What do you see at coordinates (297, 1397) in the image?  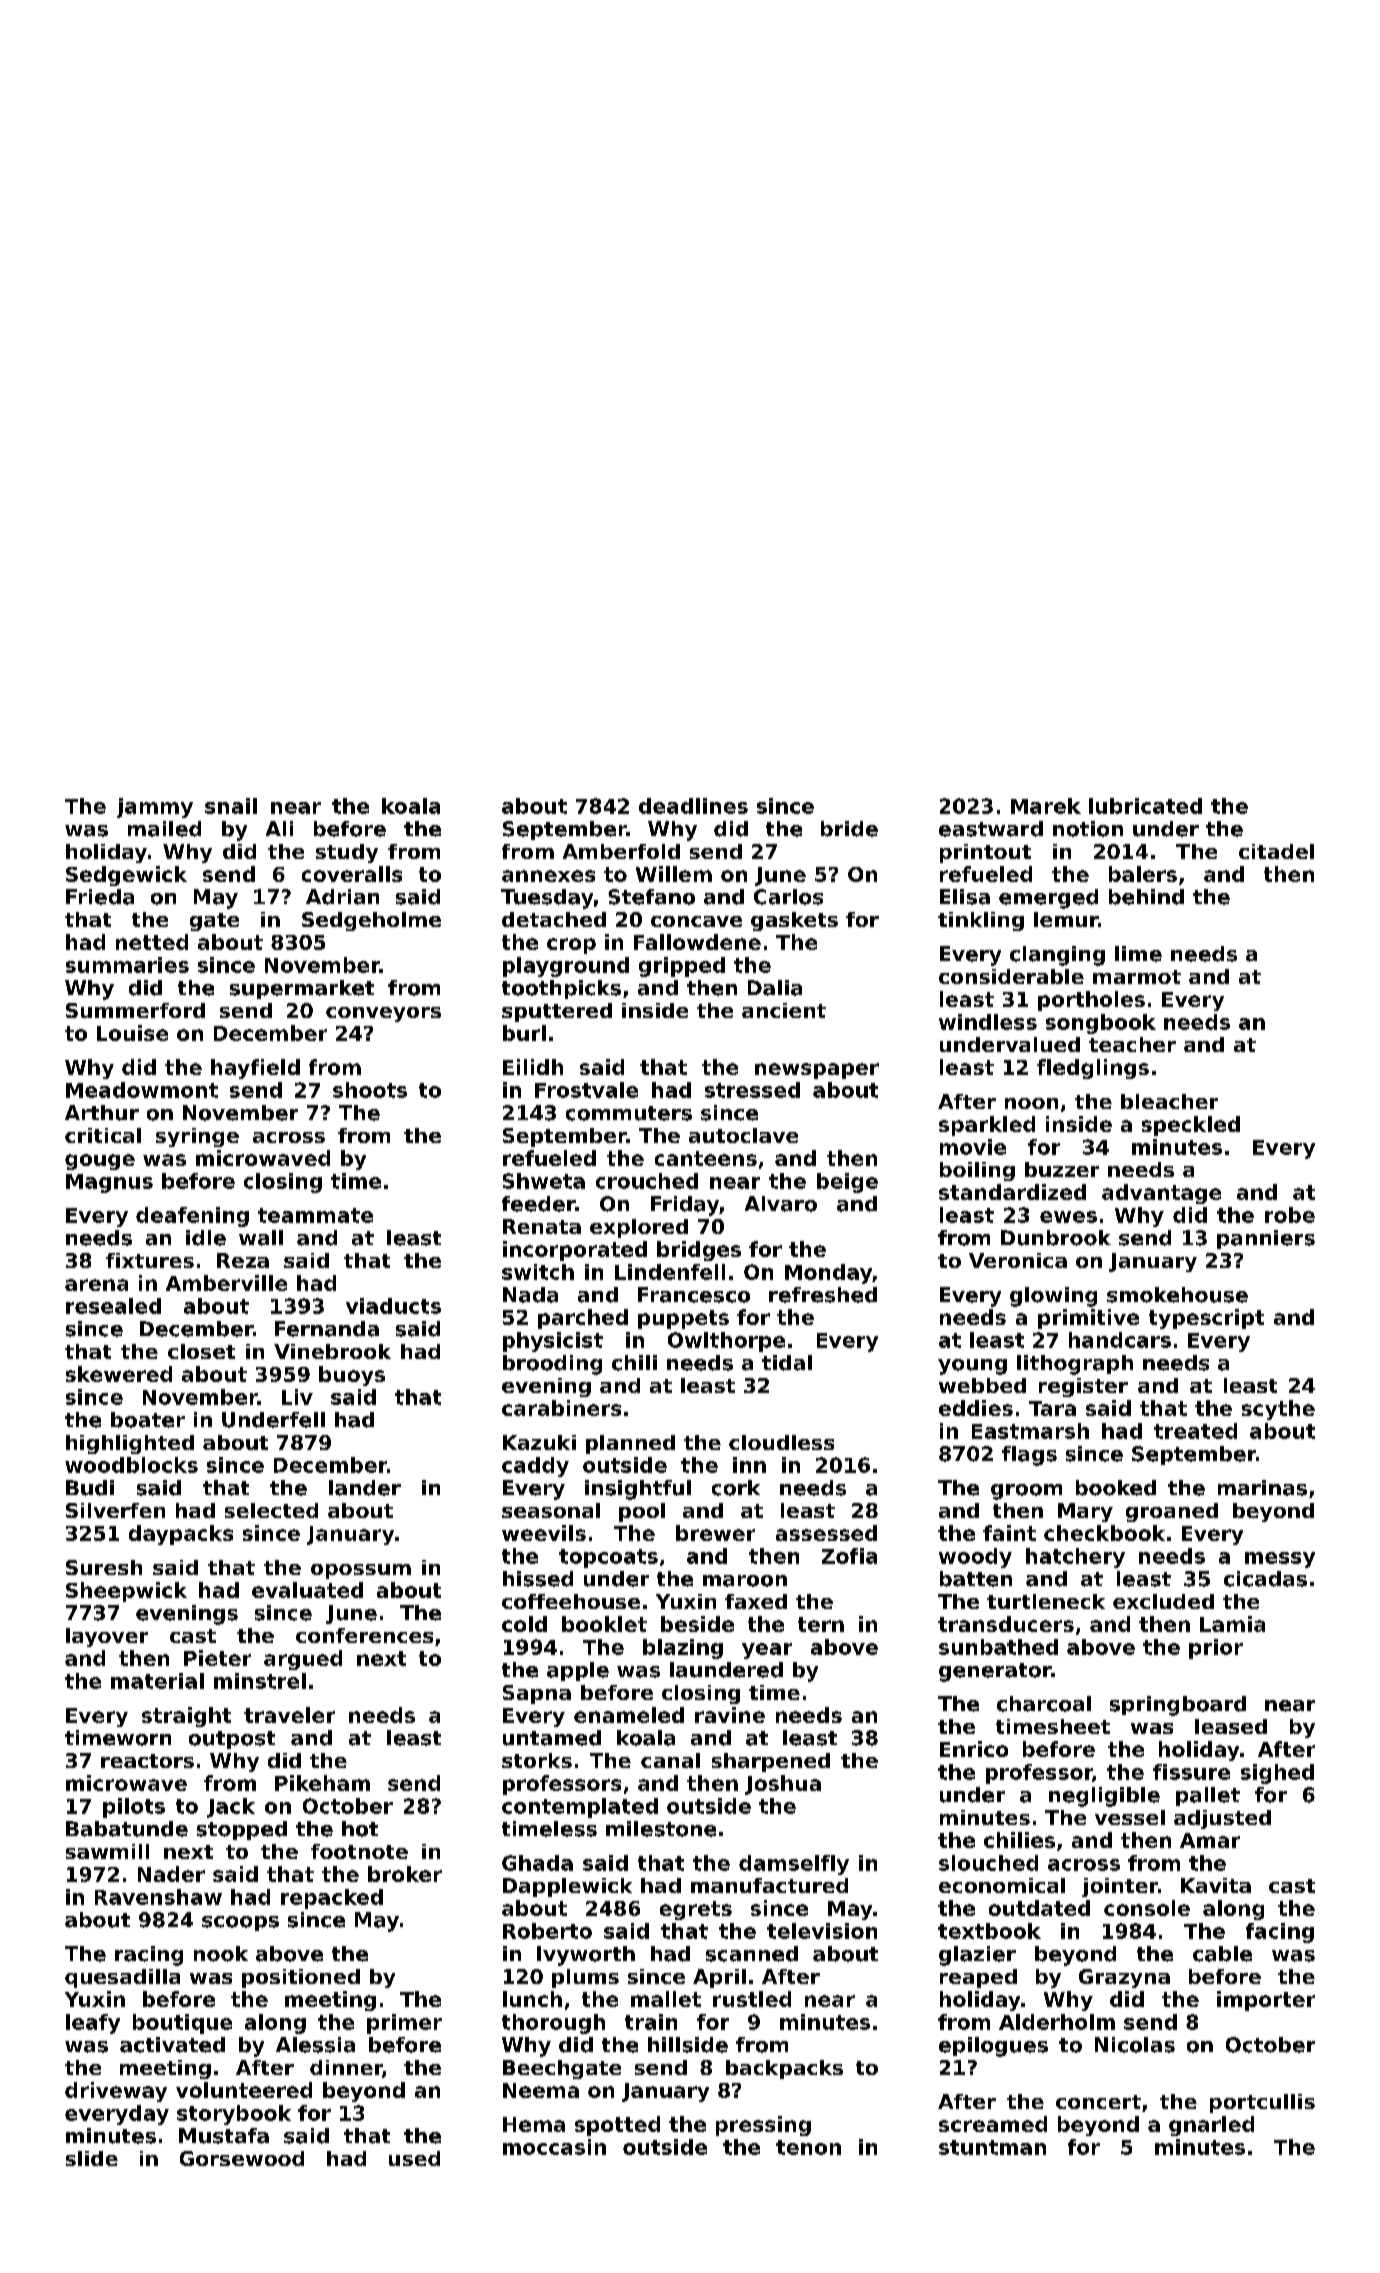 I see `Liv` at bounding box center [297, 1397].
